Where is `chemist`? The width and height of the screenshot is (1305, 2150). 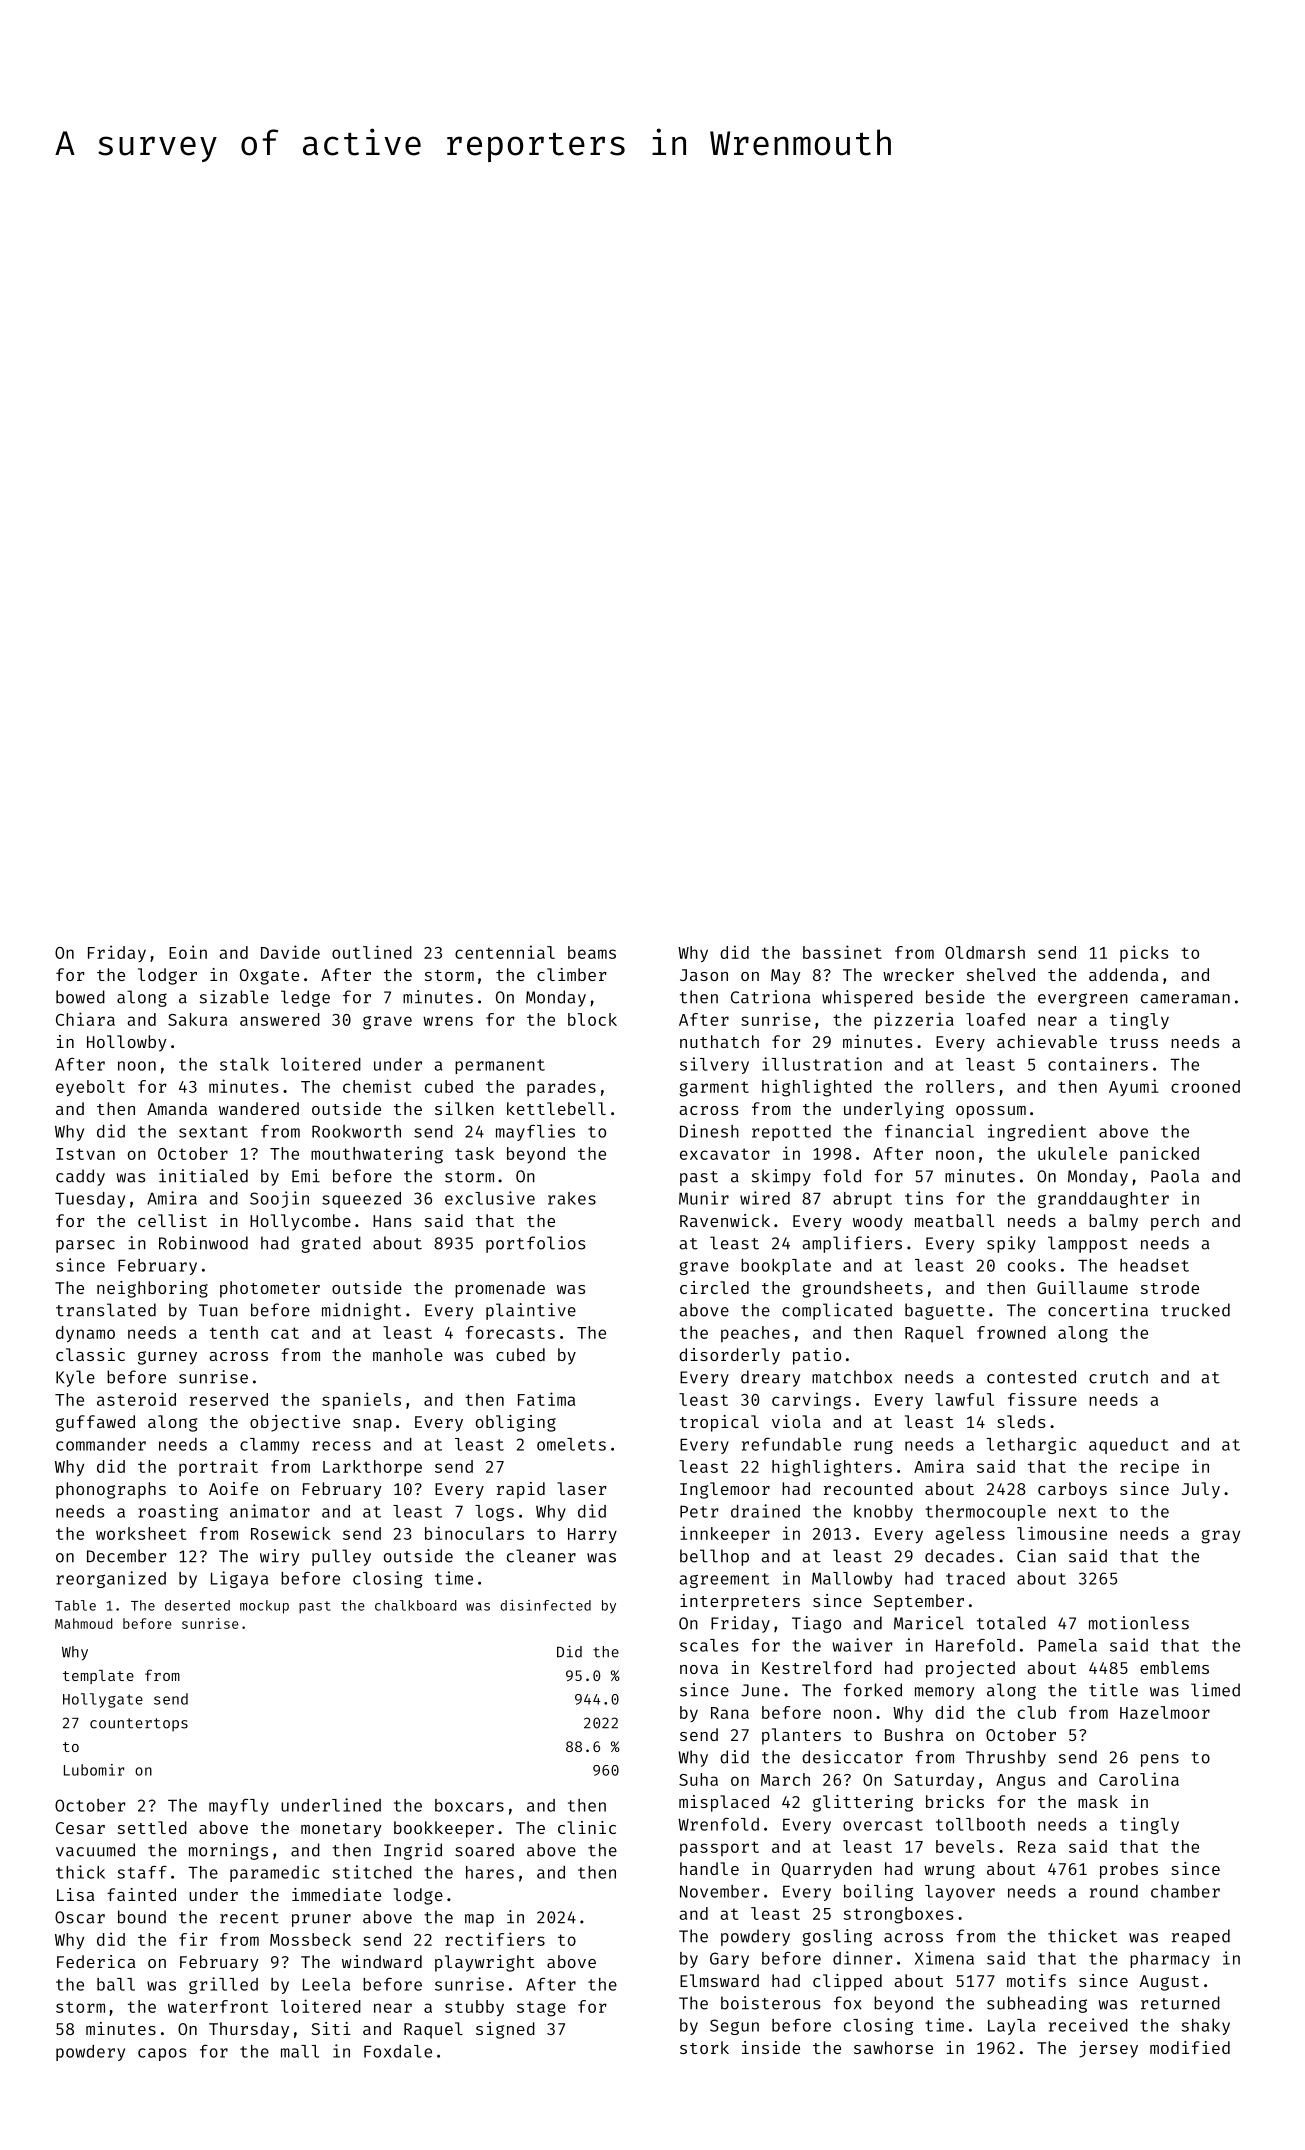
chemist is located at coordinates (377, 1086).
